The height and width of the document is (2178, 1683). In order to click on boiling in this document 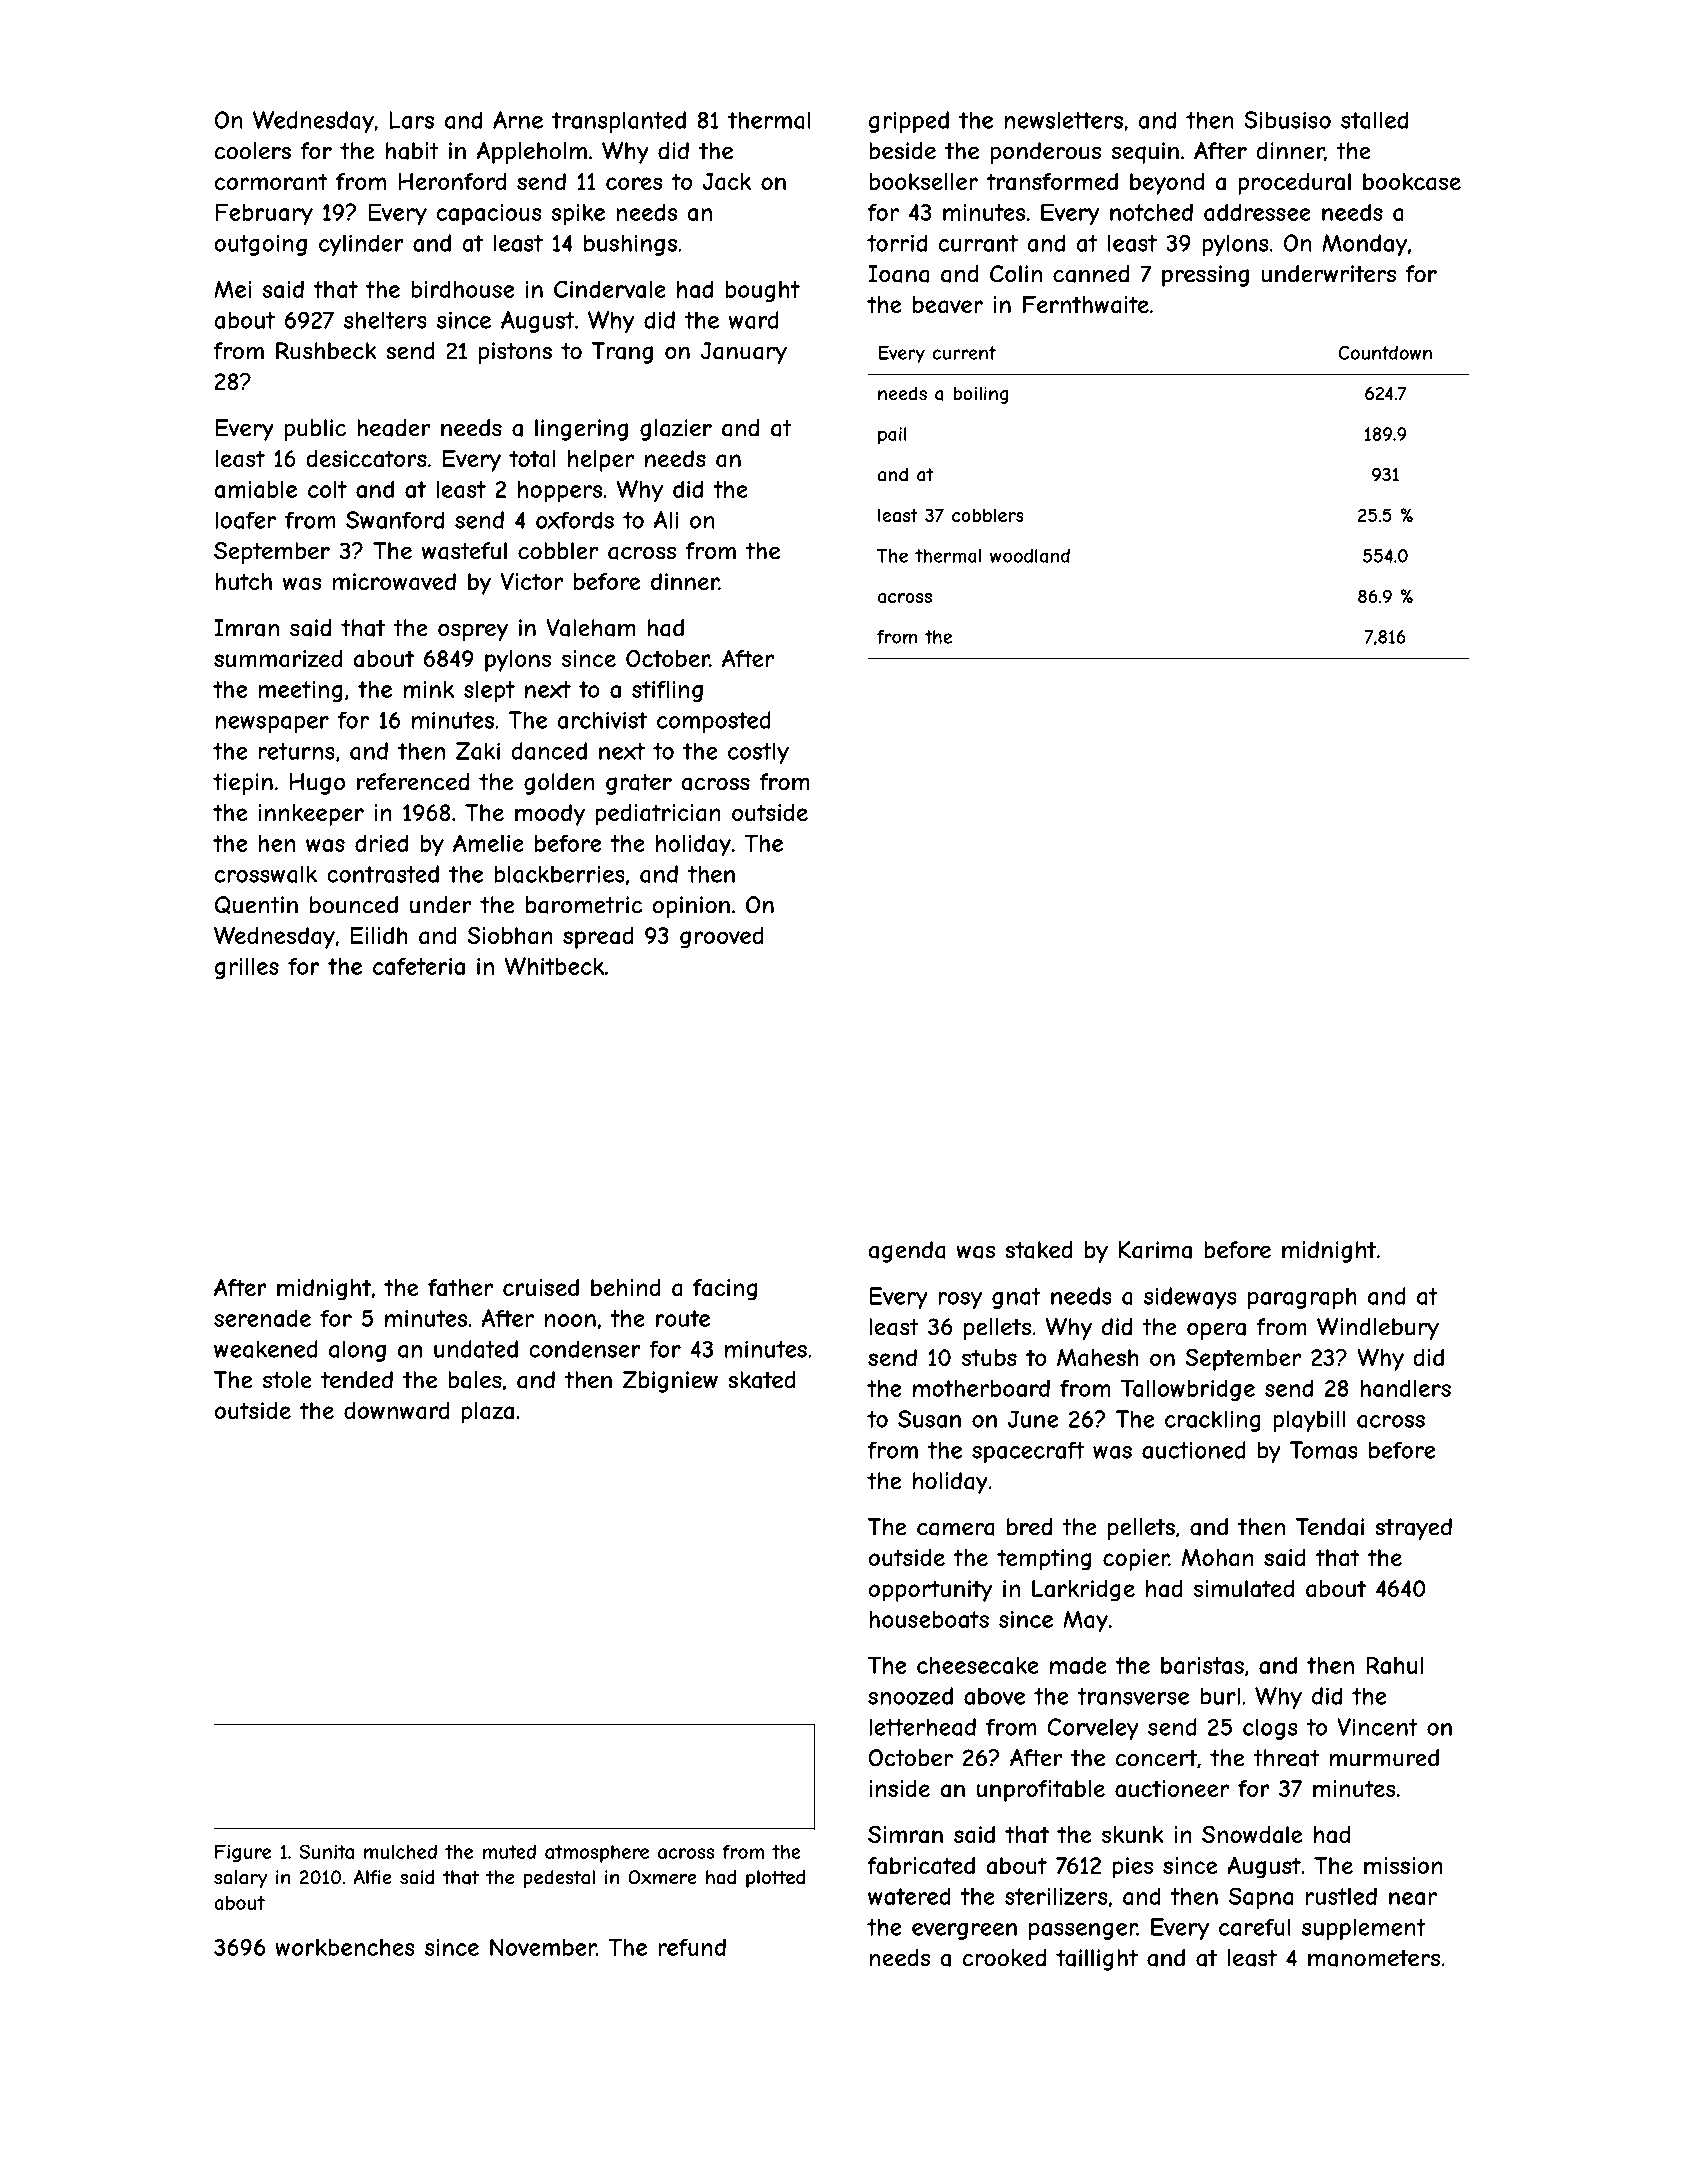, I will do `click(981, 395)`.
